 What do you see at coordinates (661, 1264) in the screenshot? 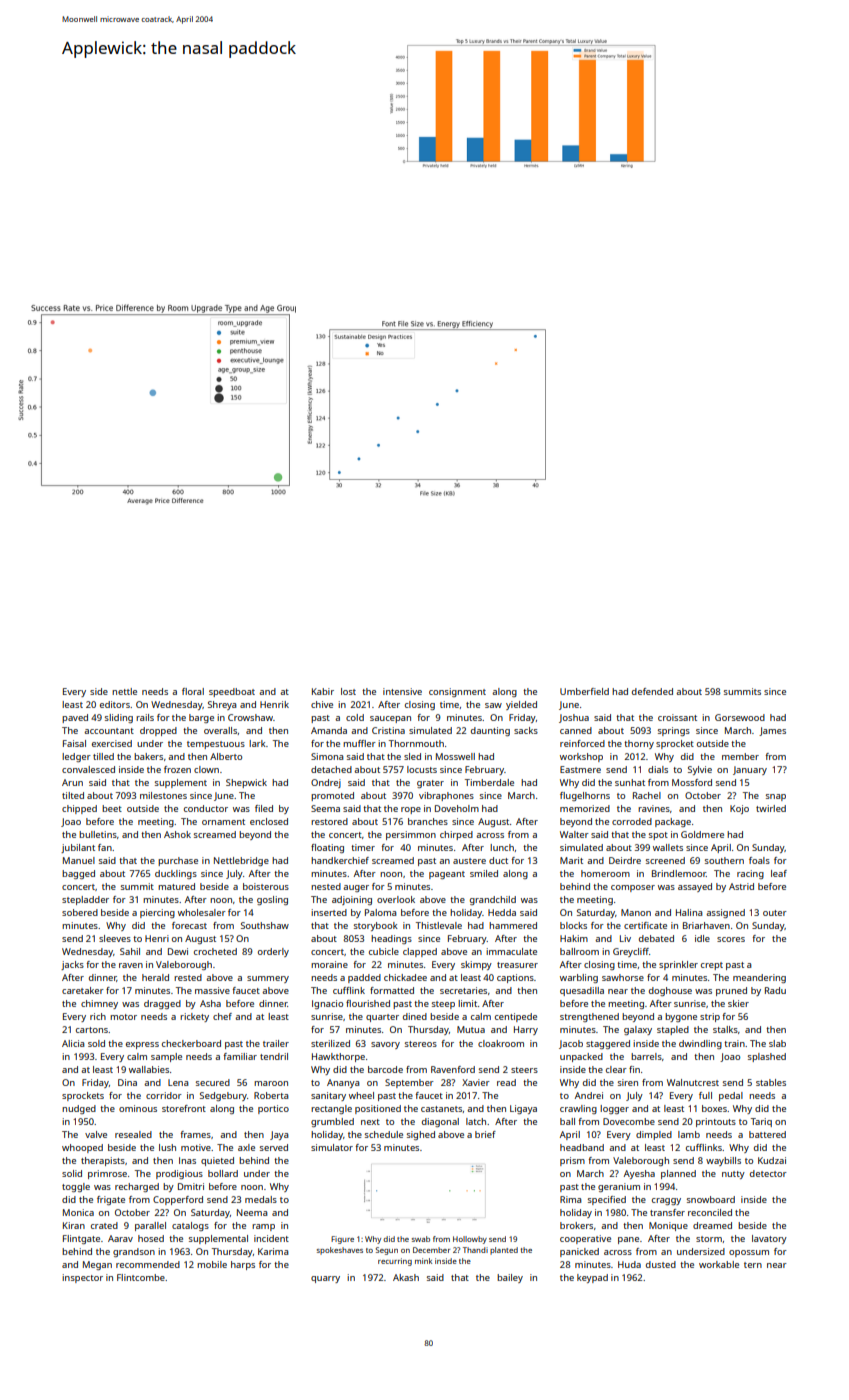
I see `dusted` at bounding box center [661, 1264].
